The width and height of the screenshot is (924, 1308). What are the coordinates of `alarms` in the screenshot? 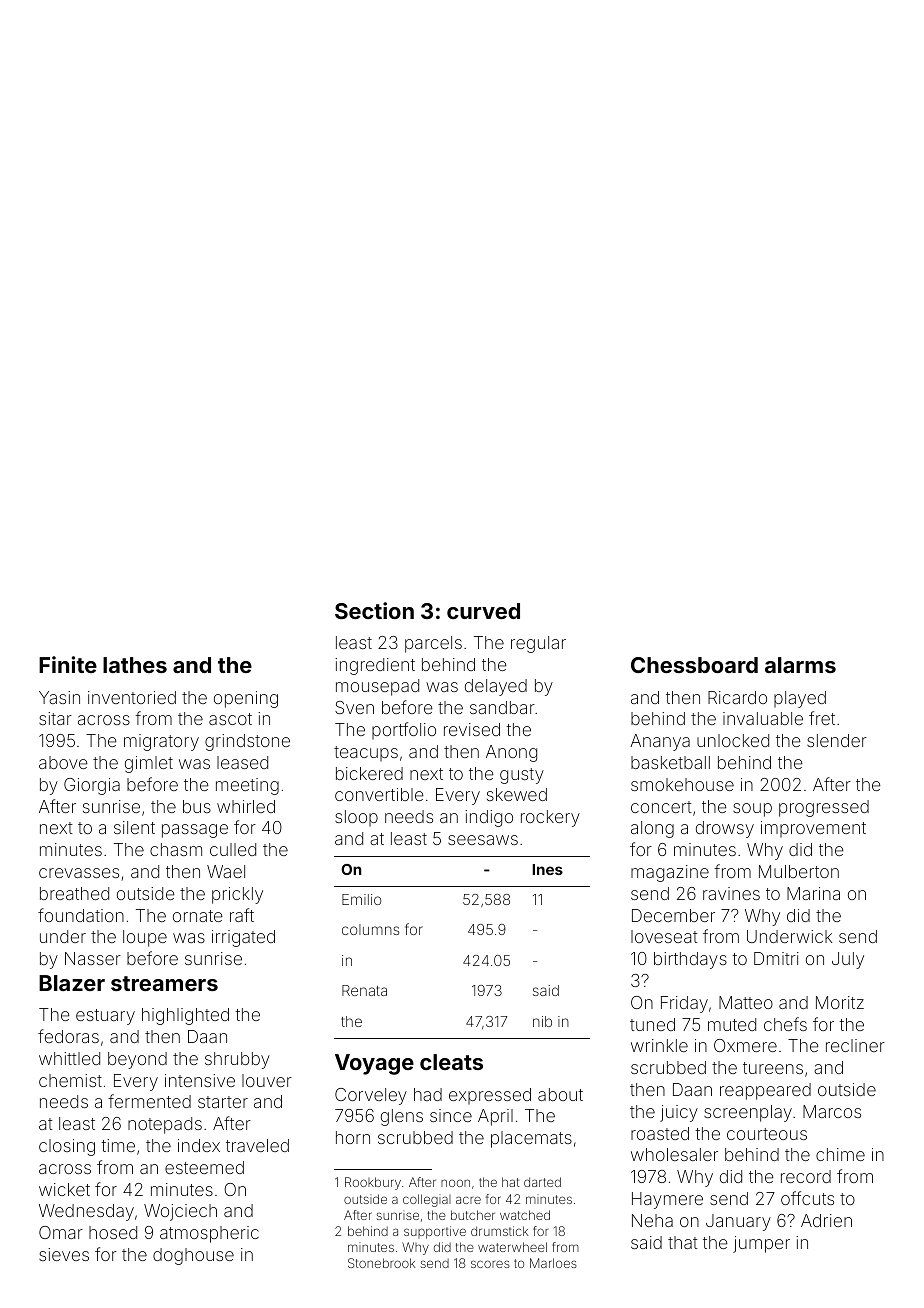 It's located at (800, 665).
